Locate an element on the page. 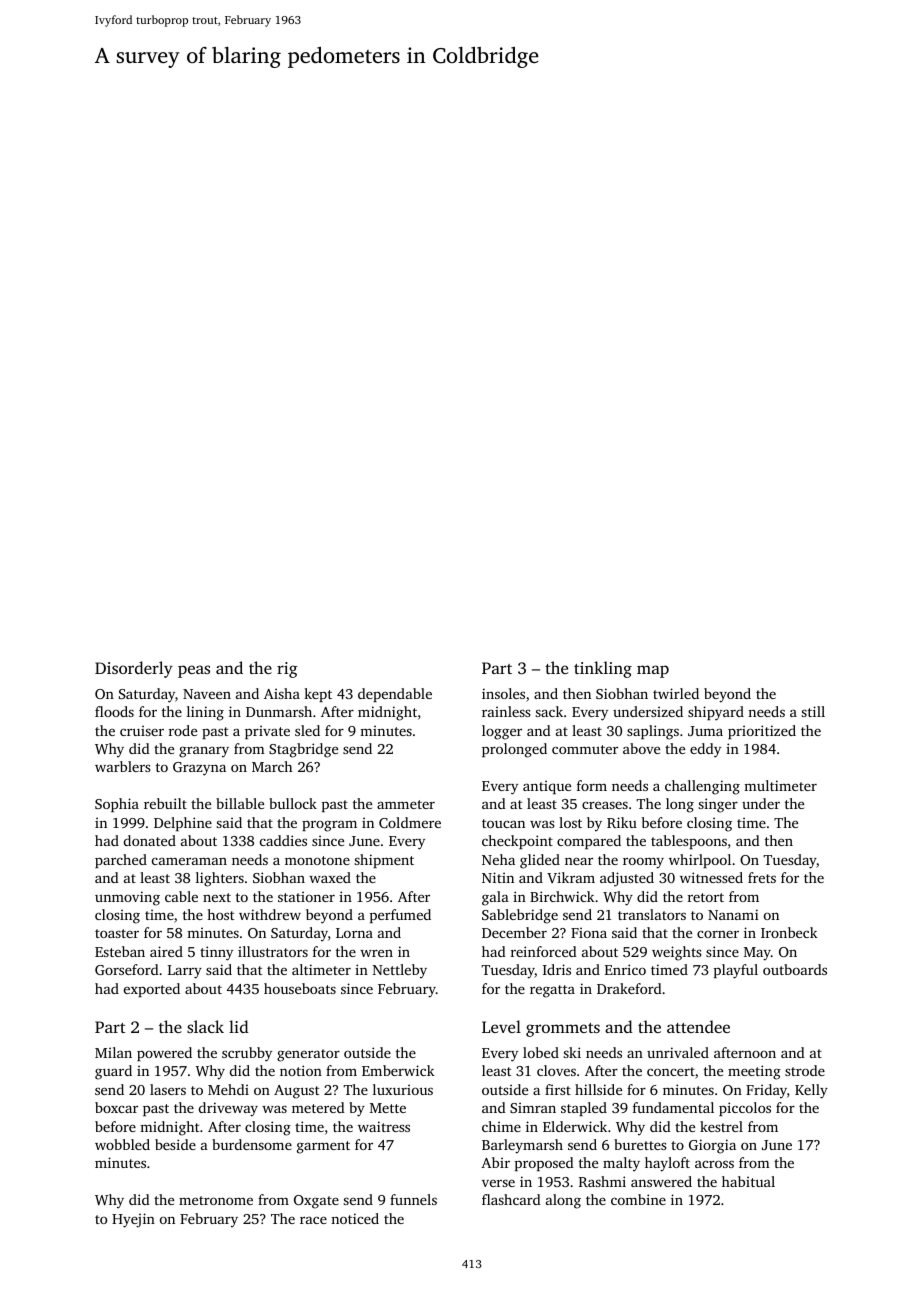  saplings is located at coordinates (653, 732).
